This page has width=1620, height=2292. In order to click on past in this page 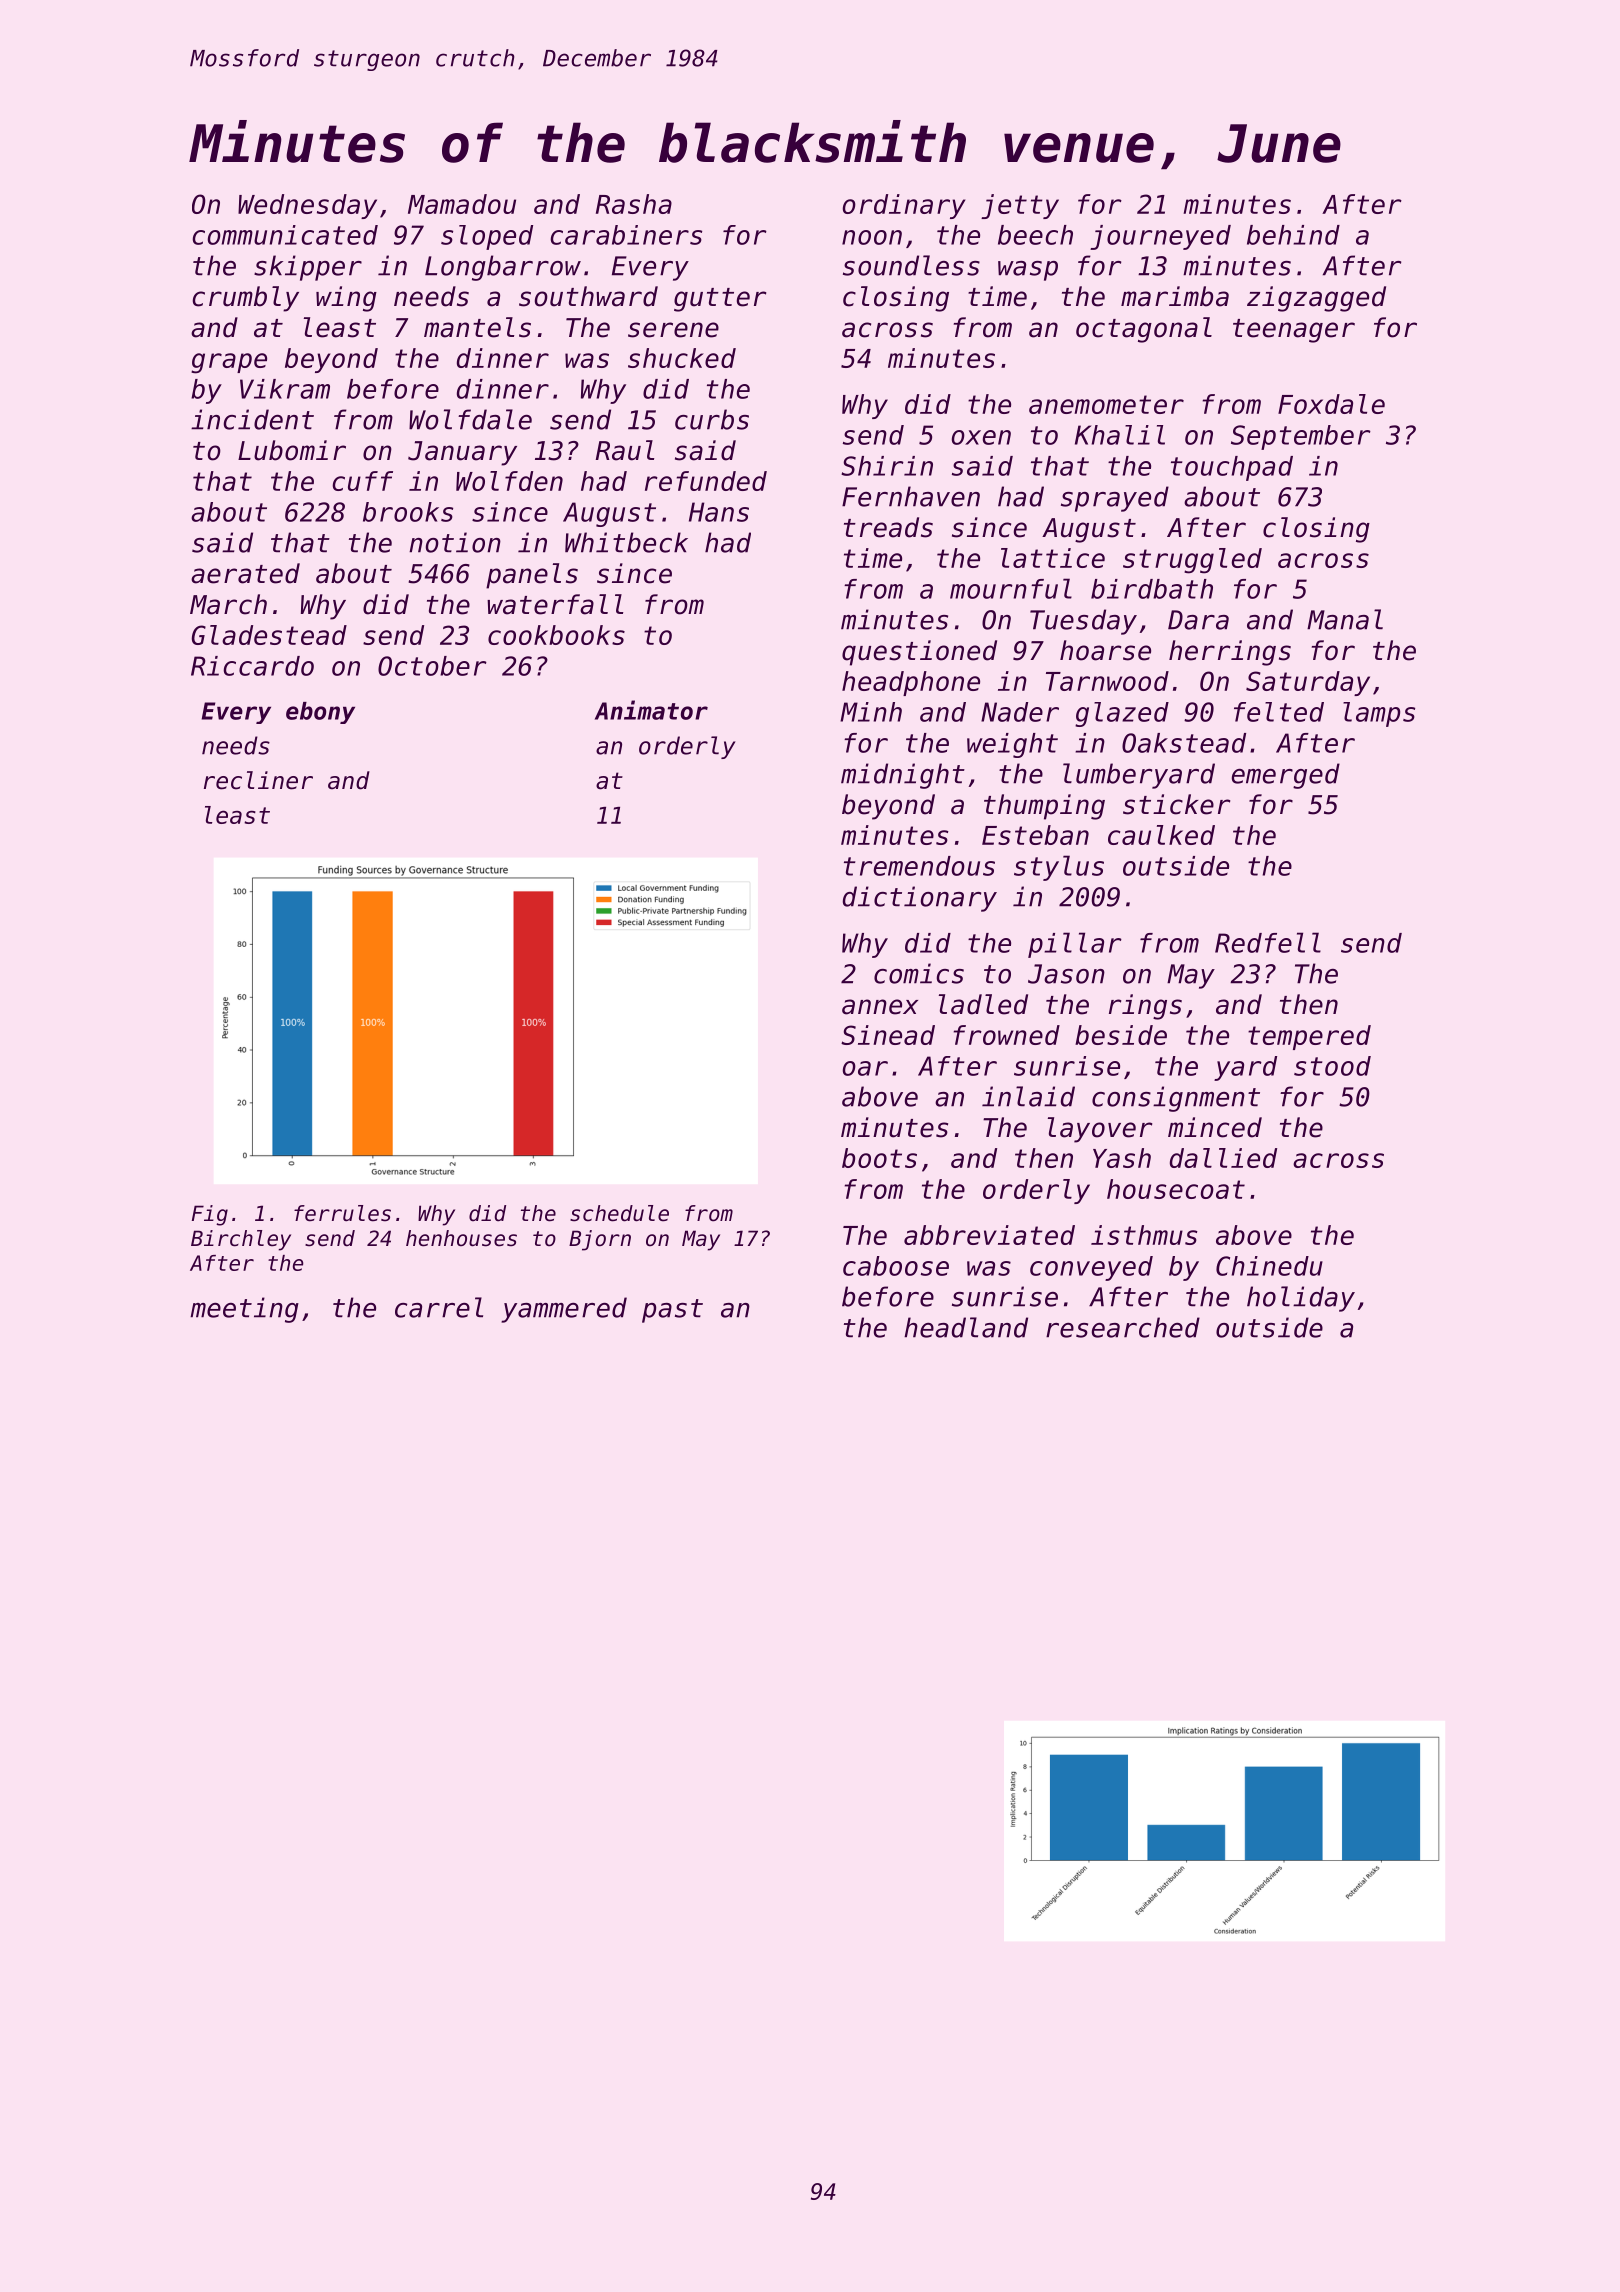, I will do `click(672, 1311)`.
